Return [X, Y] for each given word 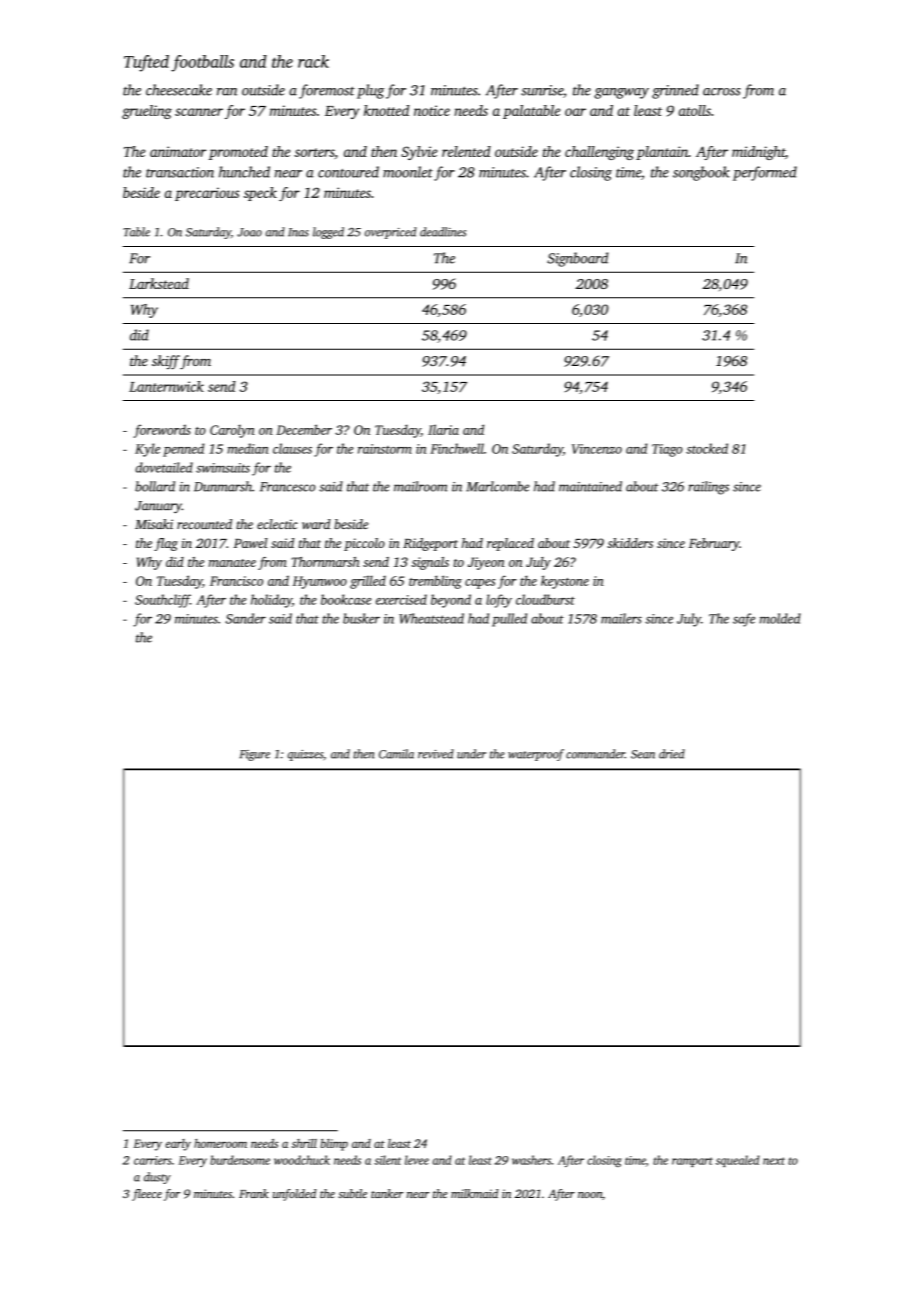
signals [430, 563]
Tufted [146, 63]
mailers [621, 618]
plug [370, 91]
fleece [147, 1195]
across [721, 92]
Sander [245, 618]
